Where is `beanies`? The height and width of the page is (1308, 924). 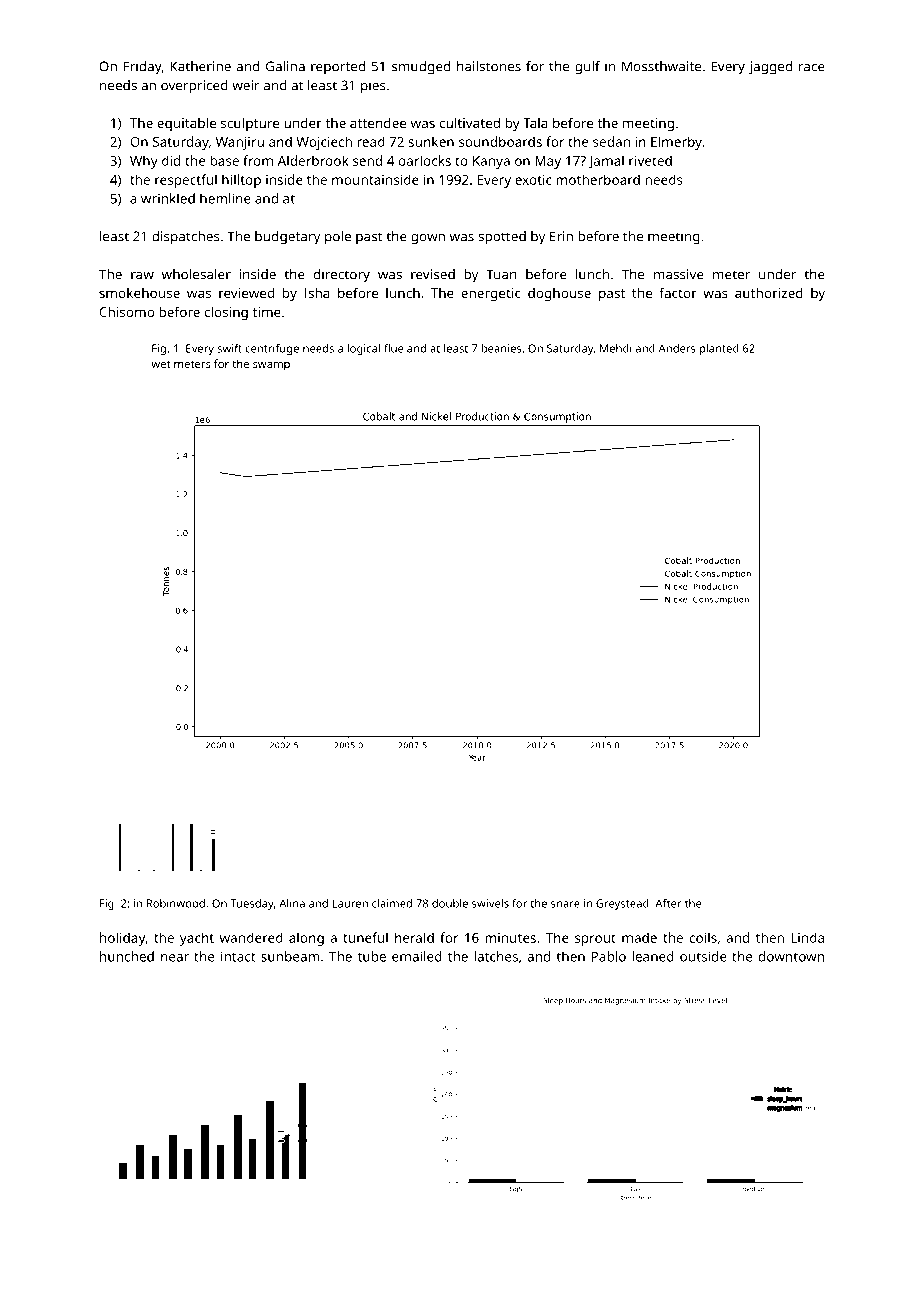 beanies is located at coordinates (501, 348).
